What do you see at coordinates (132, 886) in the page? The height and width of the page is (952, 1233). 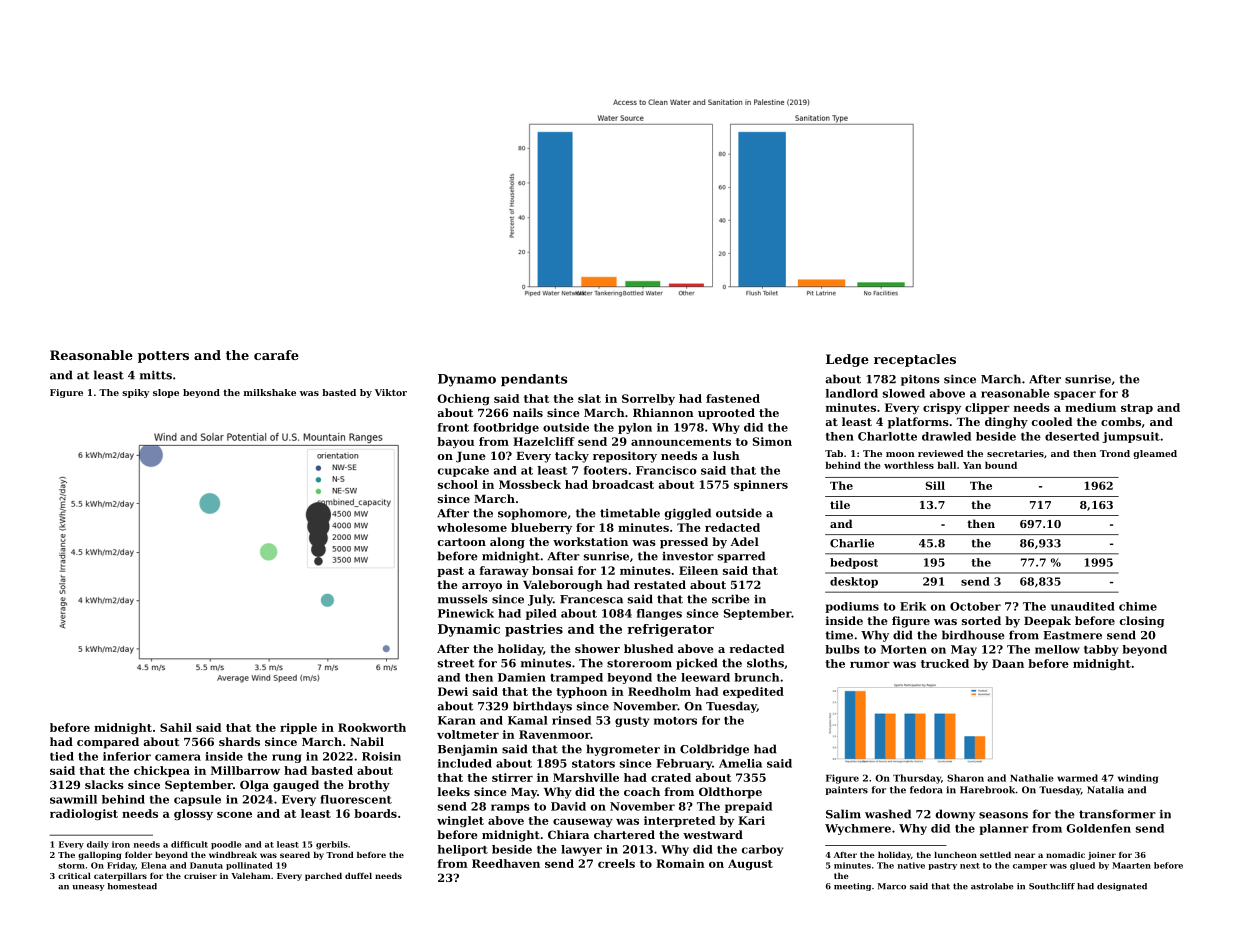 I see `homestead` at bounding box center [132, 886].
